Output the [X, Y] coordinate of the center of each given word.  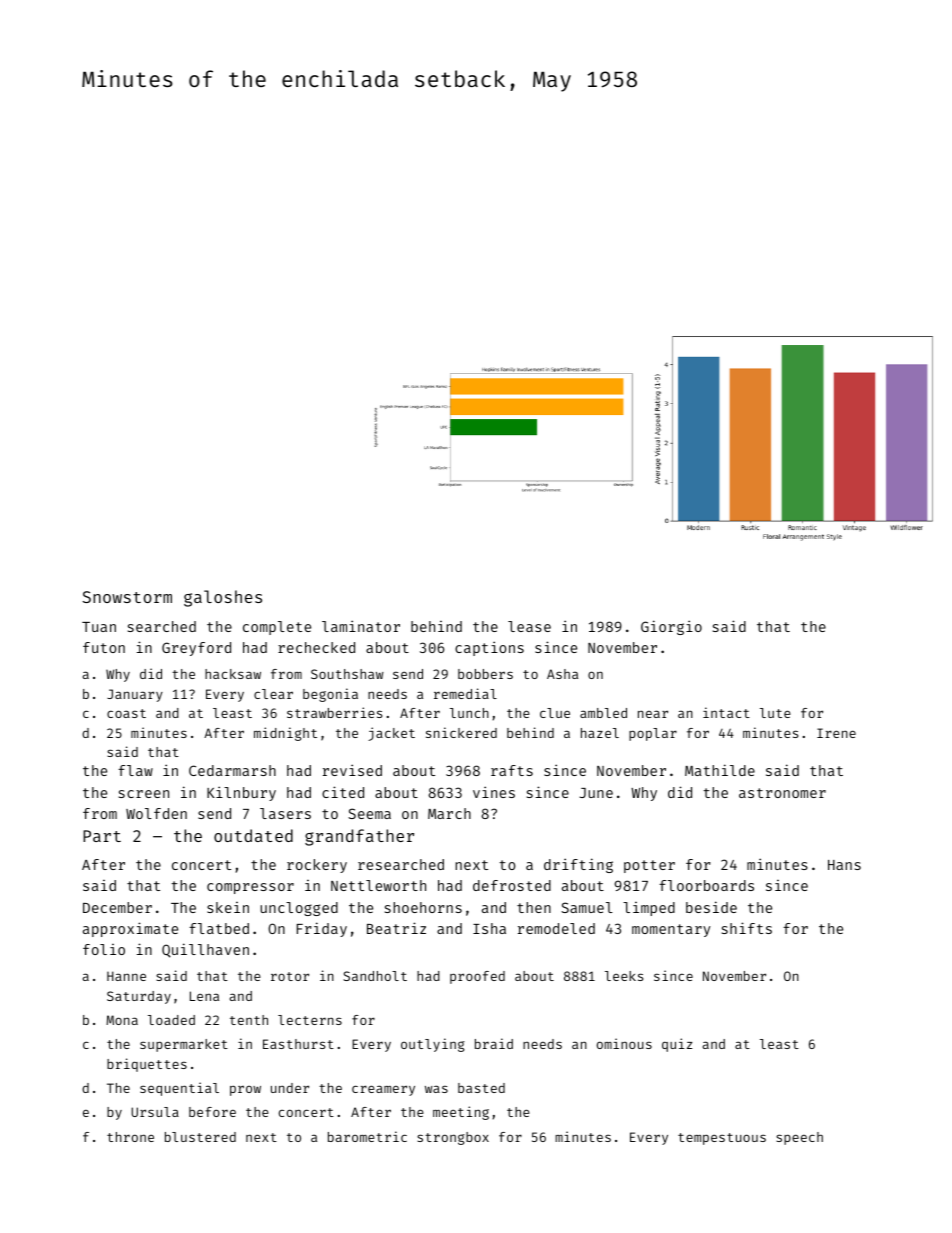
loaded [171, 1020]
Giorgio [671, 627]
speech [799, 1138]
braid [494, 1043]
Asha [562, 674]
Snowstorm [127, 597]
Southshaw [347, 674]
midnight [285, 734]
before [212, 1112]
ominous [624, 1043]
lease [529, 626]
